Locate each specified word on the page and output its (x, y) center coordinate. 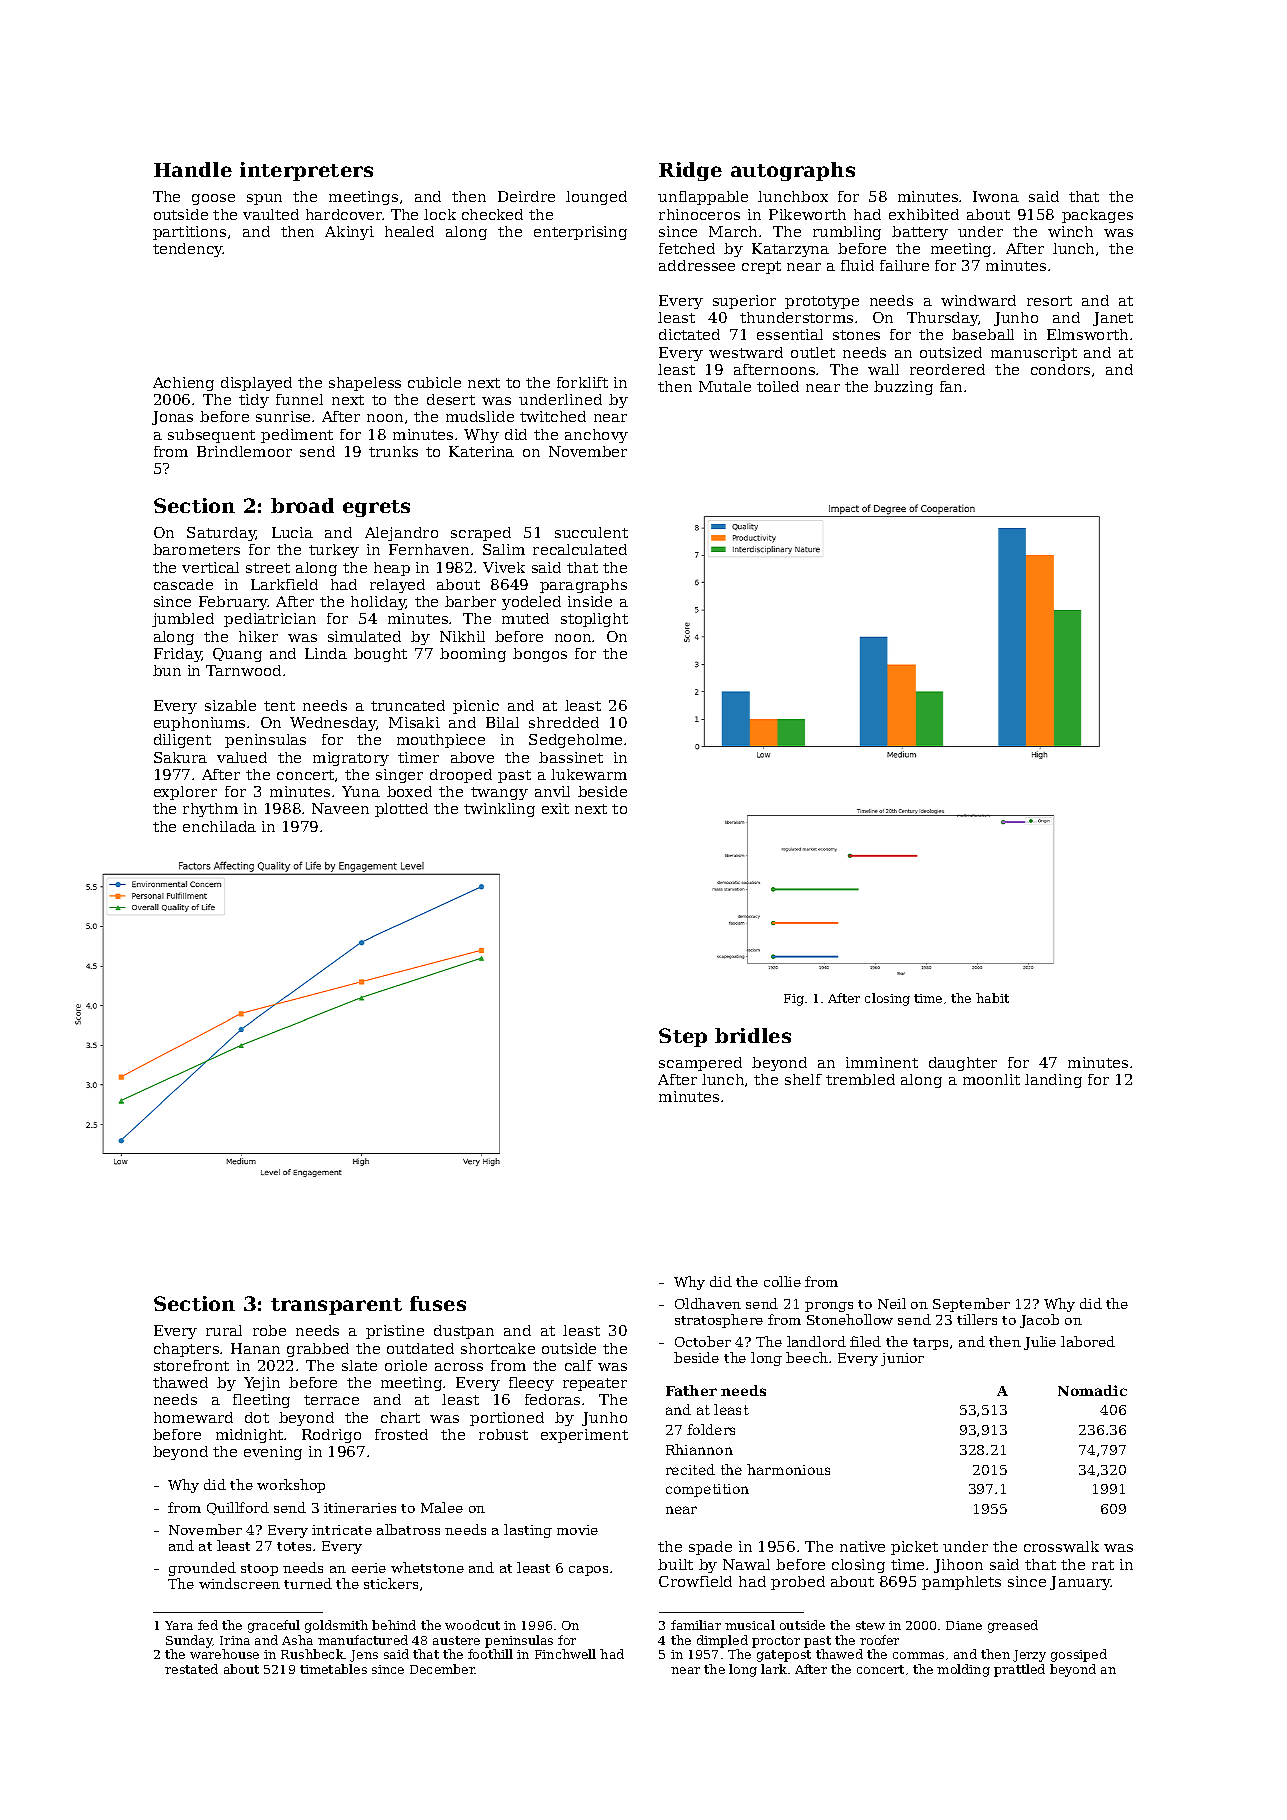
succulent (591, 532)
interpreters (306, 171)
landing (1053, 1081)
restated (191, 1669)
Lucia (292, 532)
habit (992, 998)
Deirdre (526, 196)
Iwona (996, 196)
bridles (753, 1035)
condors (1060, 369)
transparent (336, 1306)
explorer (185, 793)
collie (782, 1281)
